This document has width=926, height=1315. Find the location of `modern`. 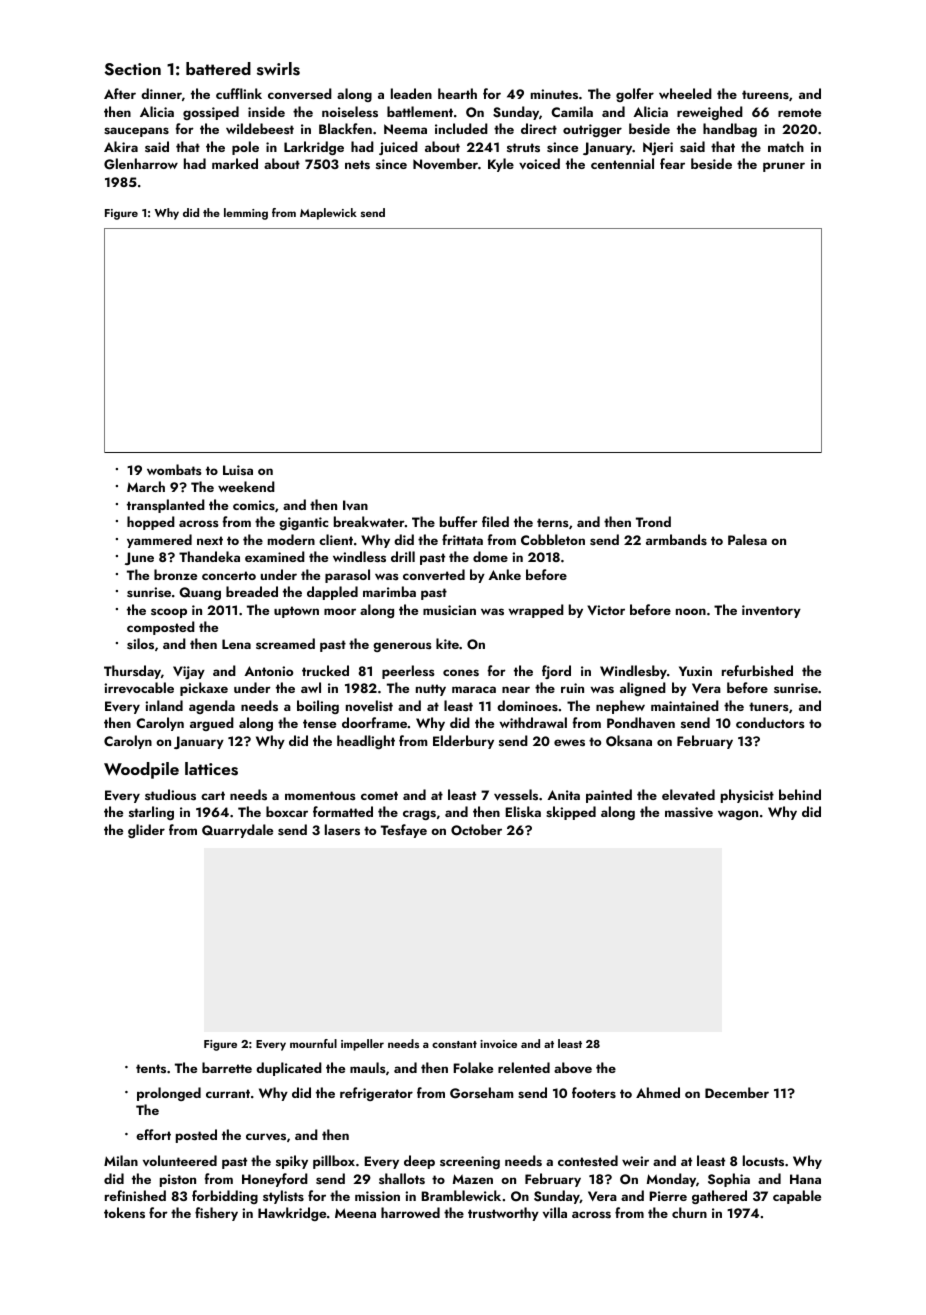

modern is located at coordinates (291, 539).
